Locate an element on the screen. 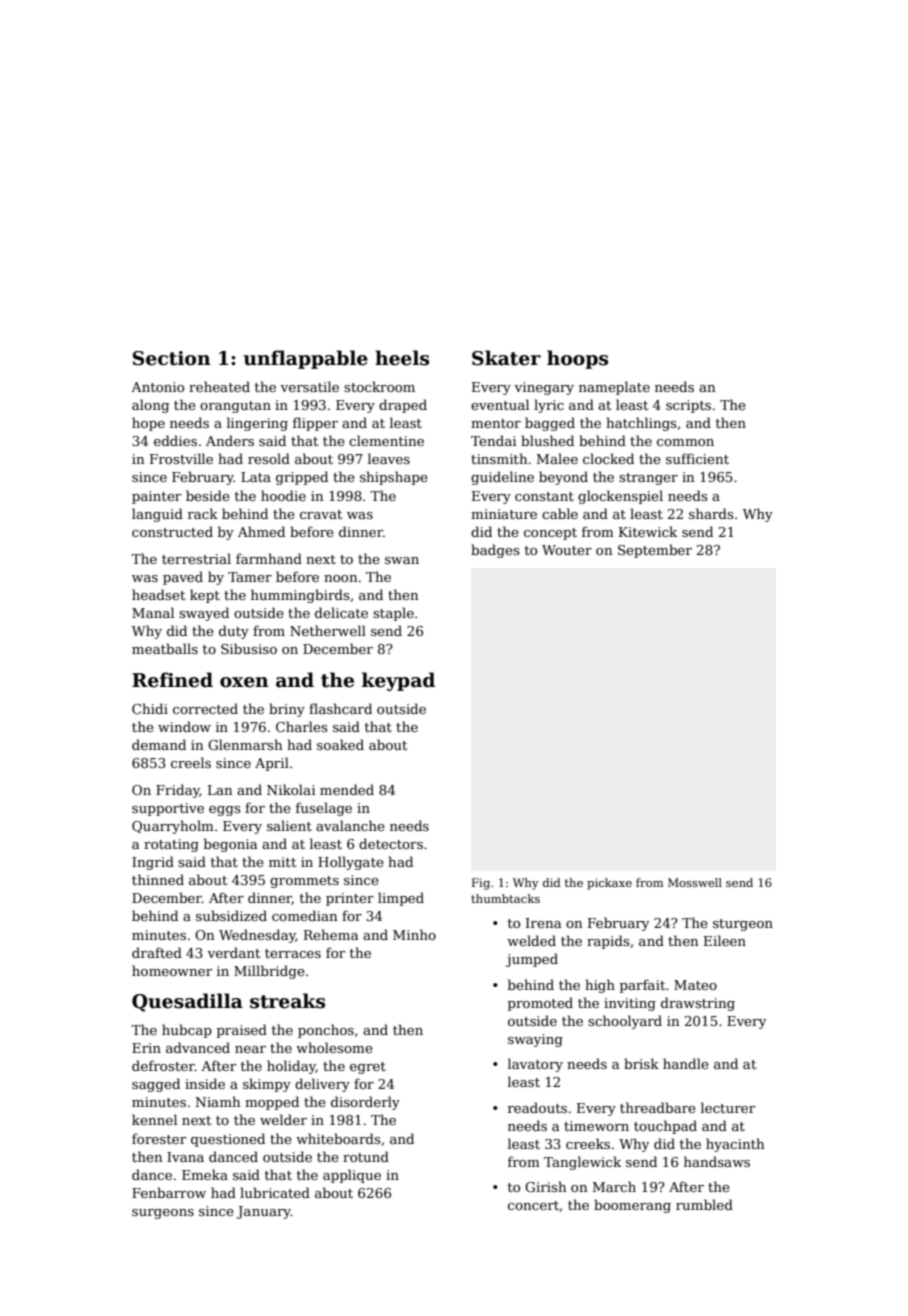 The image size is (908, 1316). Refined is located at coordinates (172, 680).
